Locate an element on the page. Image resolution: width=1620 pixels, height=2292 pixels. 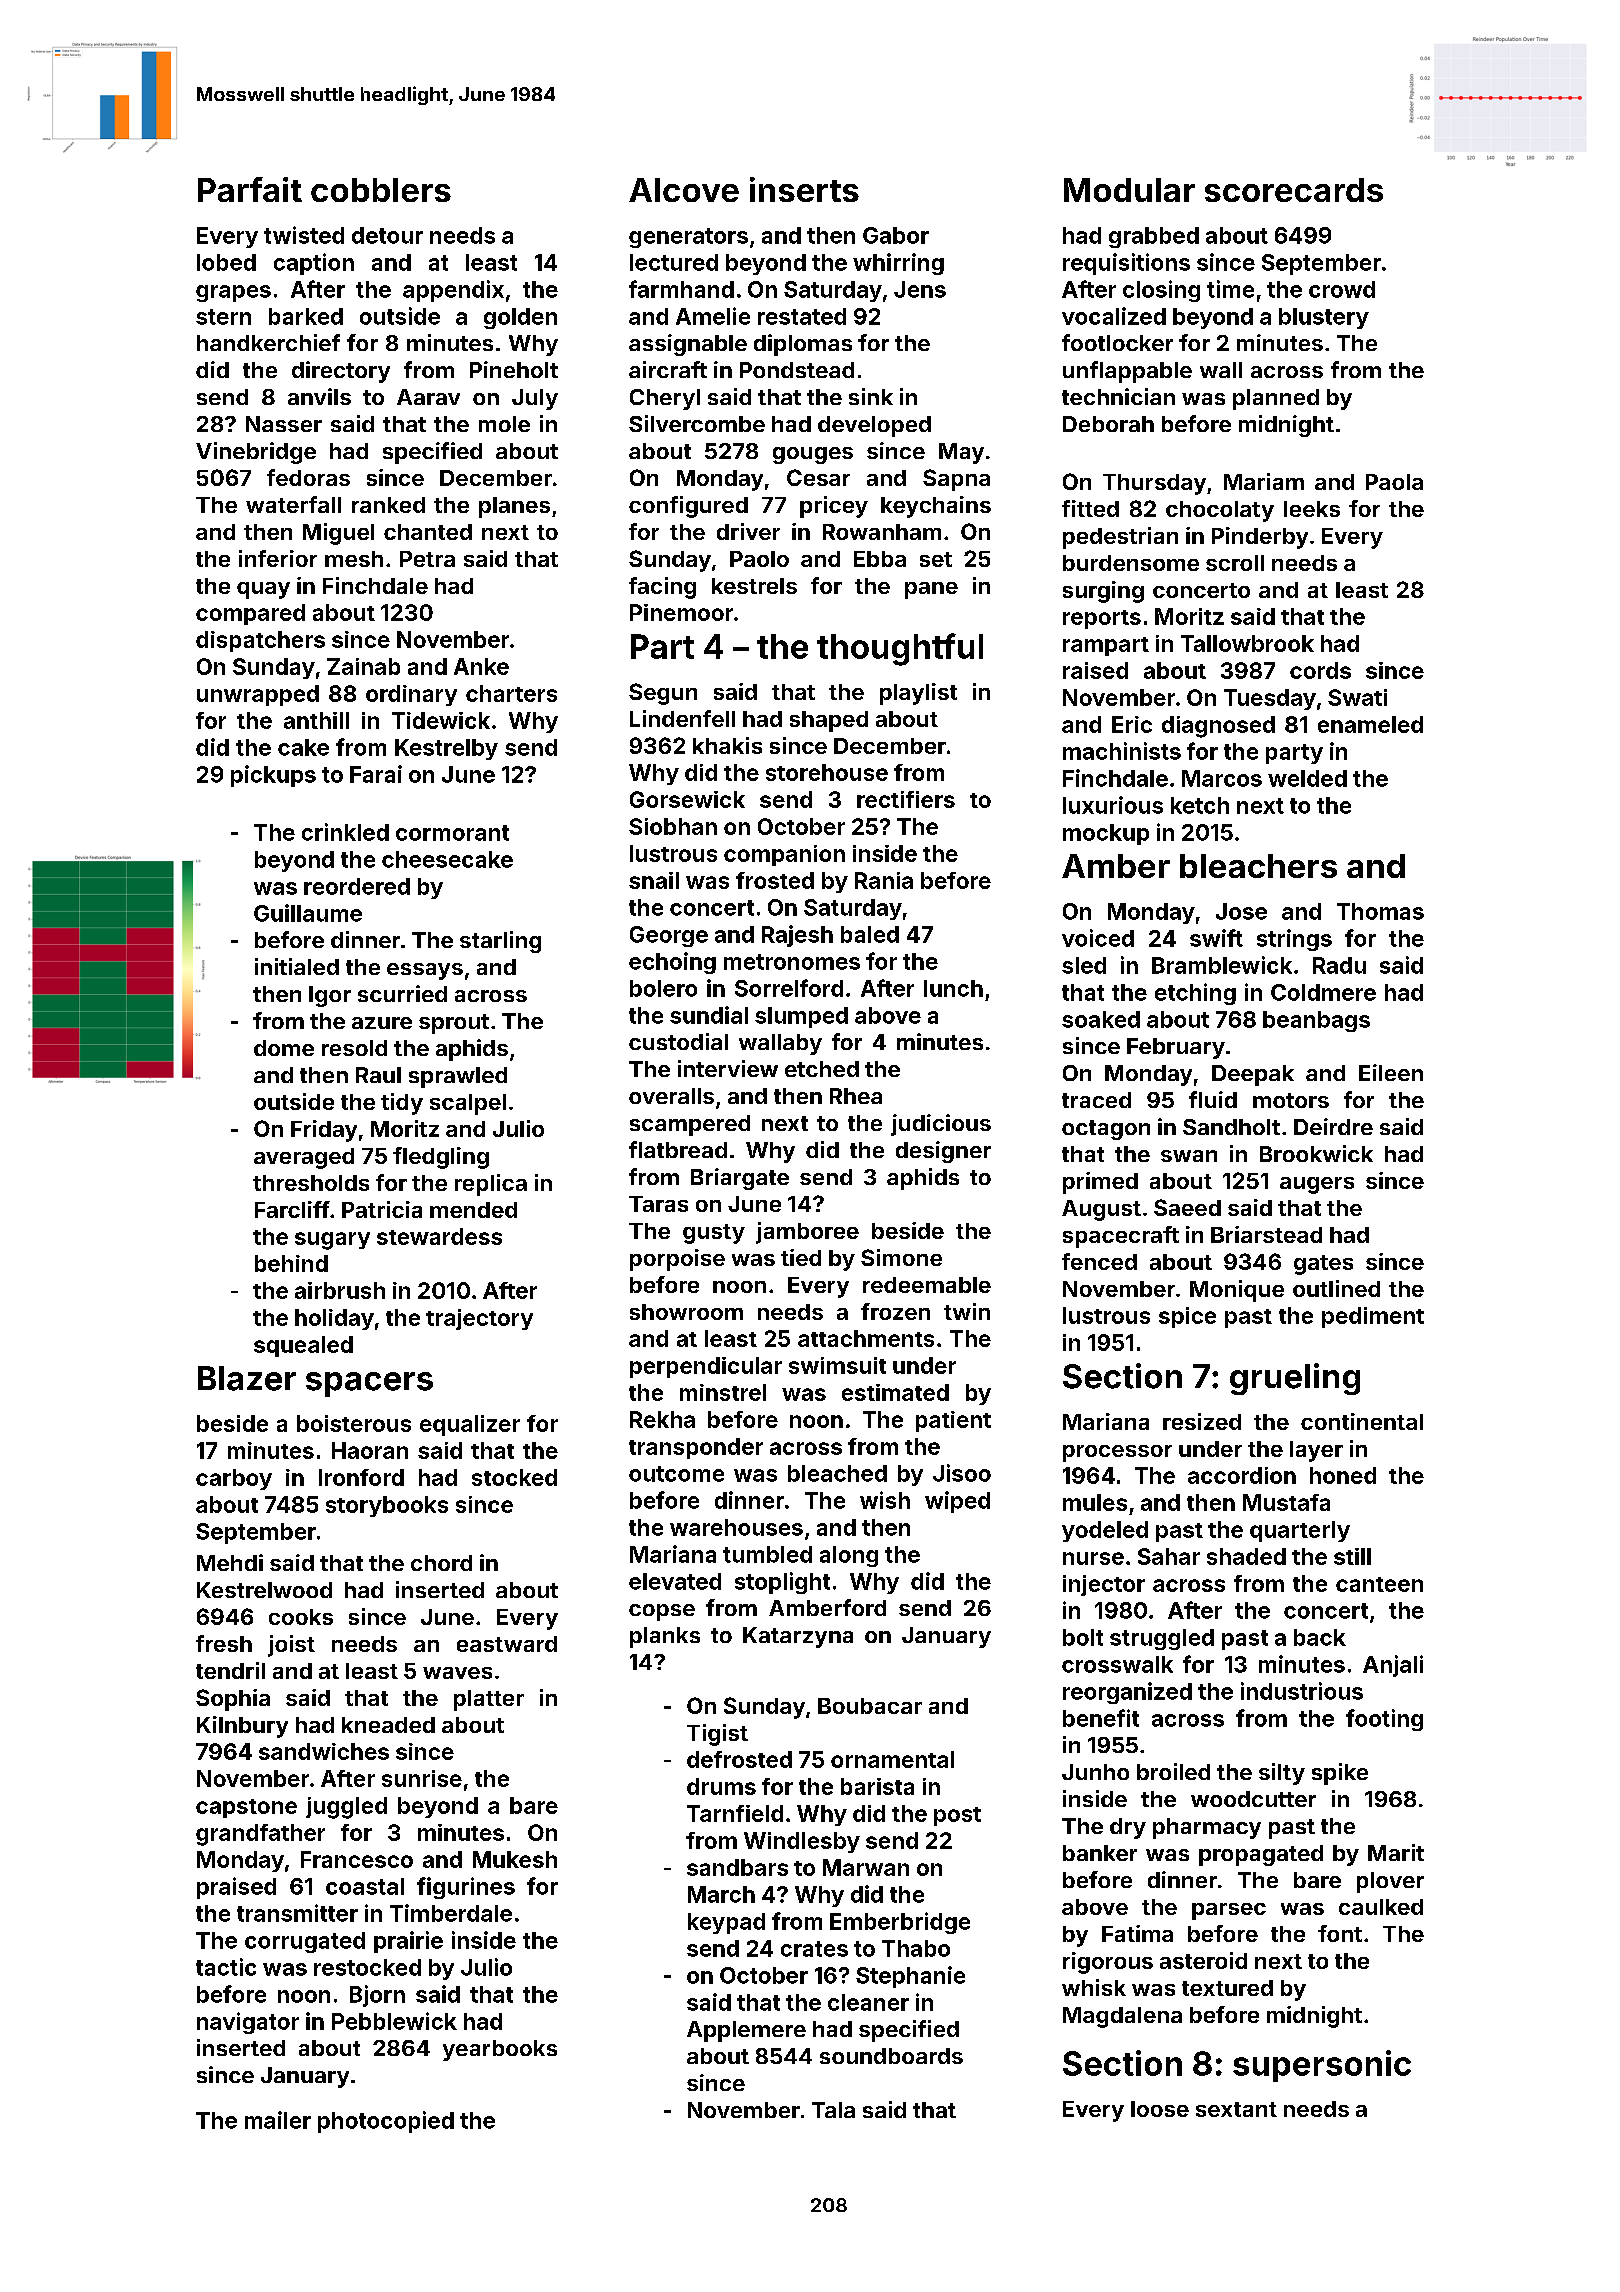
inferior is located at coordinates (278, 558).
